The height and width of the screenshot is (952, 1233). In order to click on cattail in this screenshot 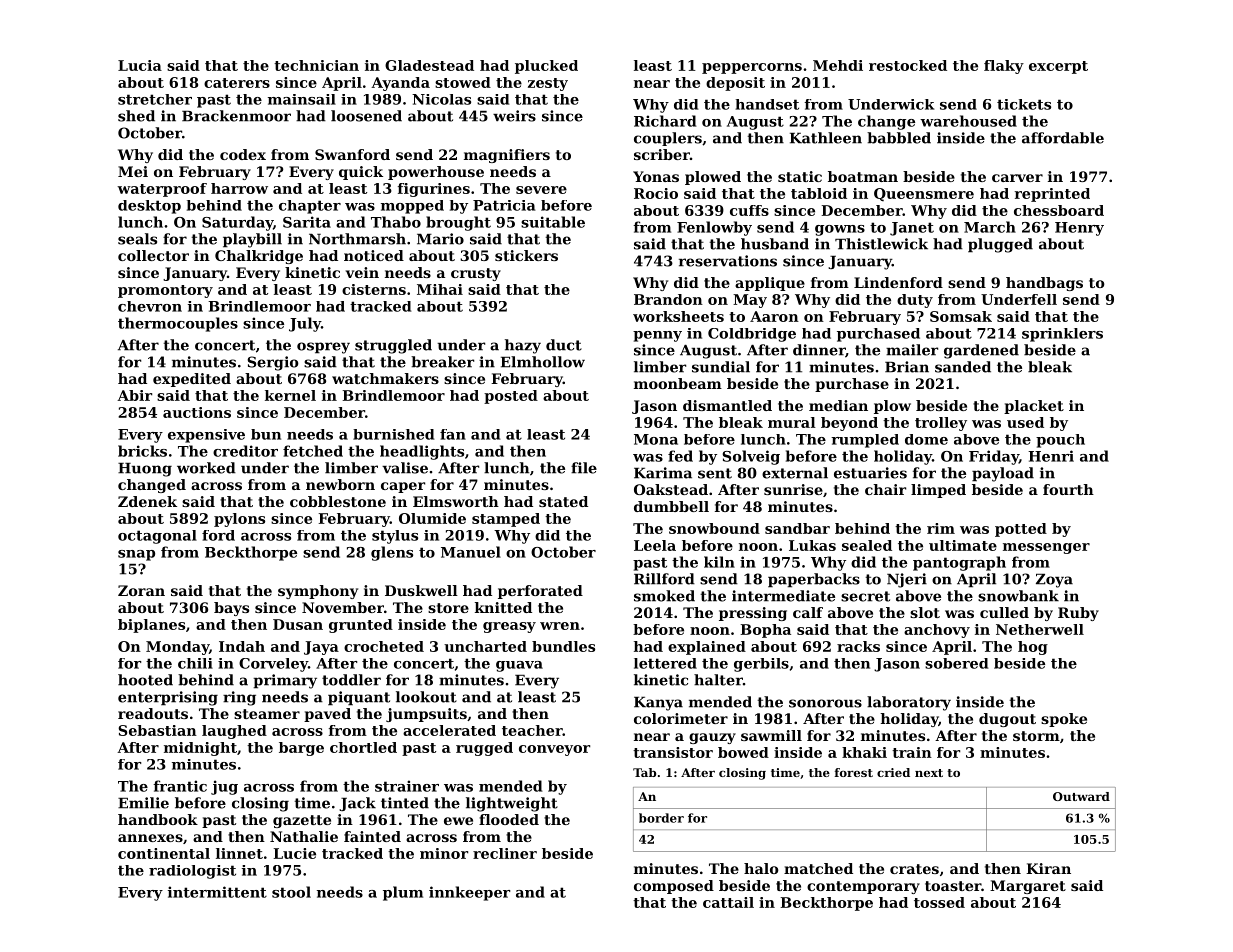, I will do `click(728, 902)`.
